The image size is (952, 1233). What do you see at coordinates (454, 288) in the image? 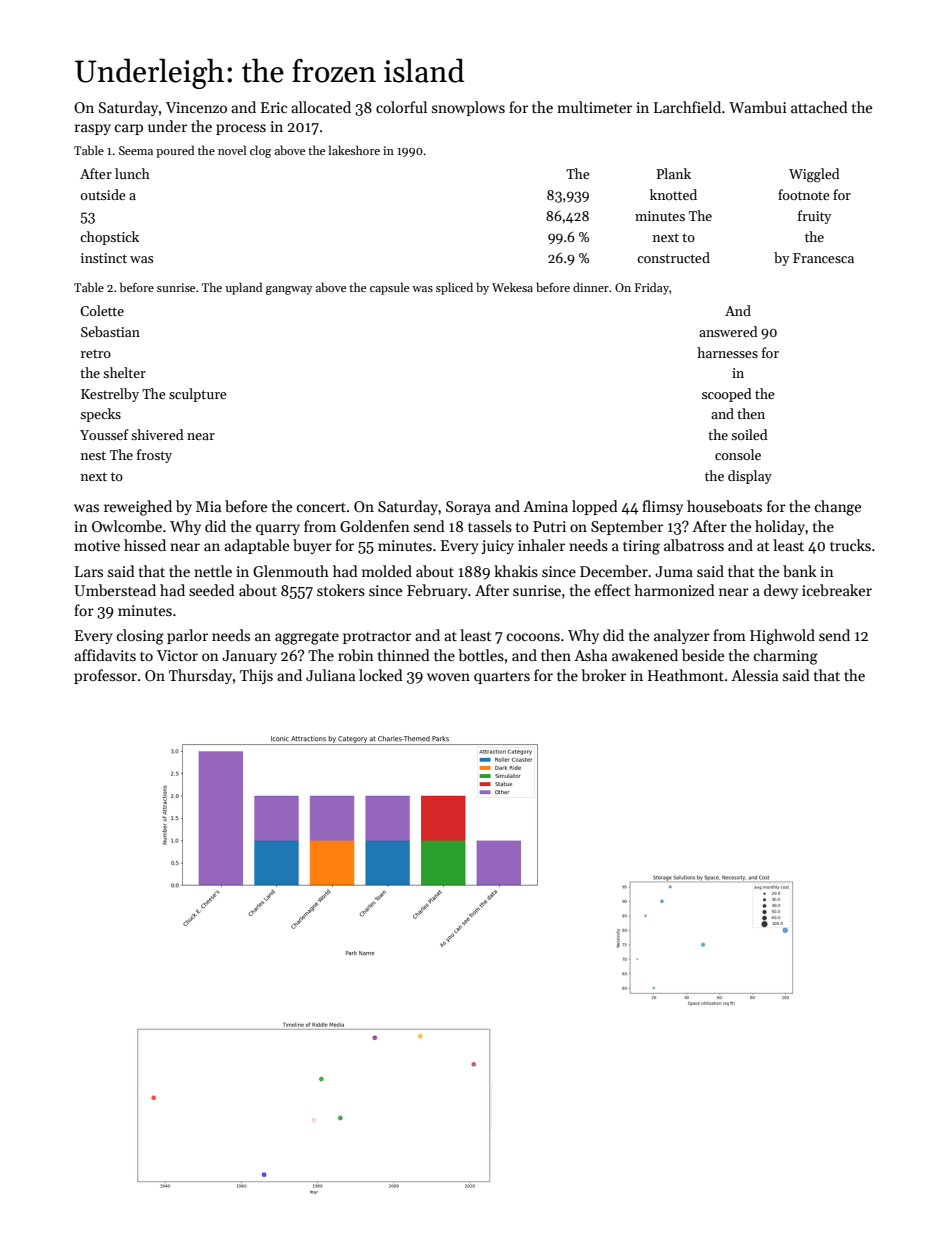
I see `spliced` at bounding box center [454, 288].
